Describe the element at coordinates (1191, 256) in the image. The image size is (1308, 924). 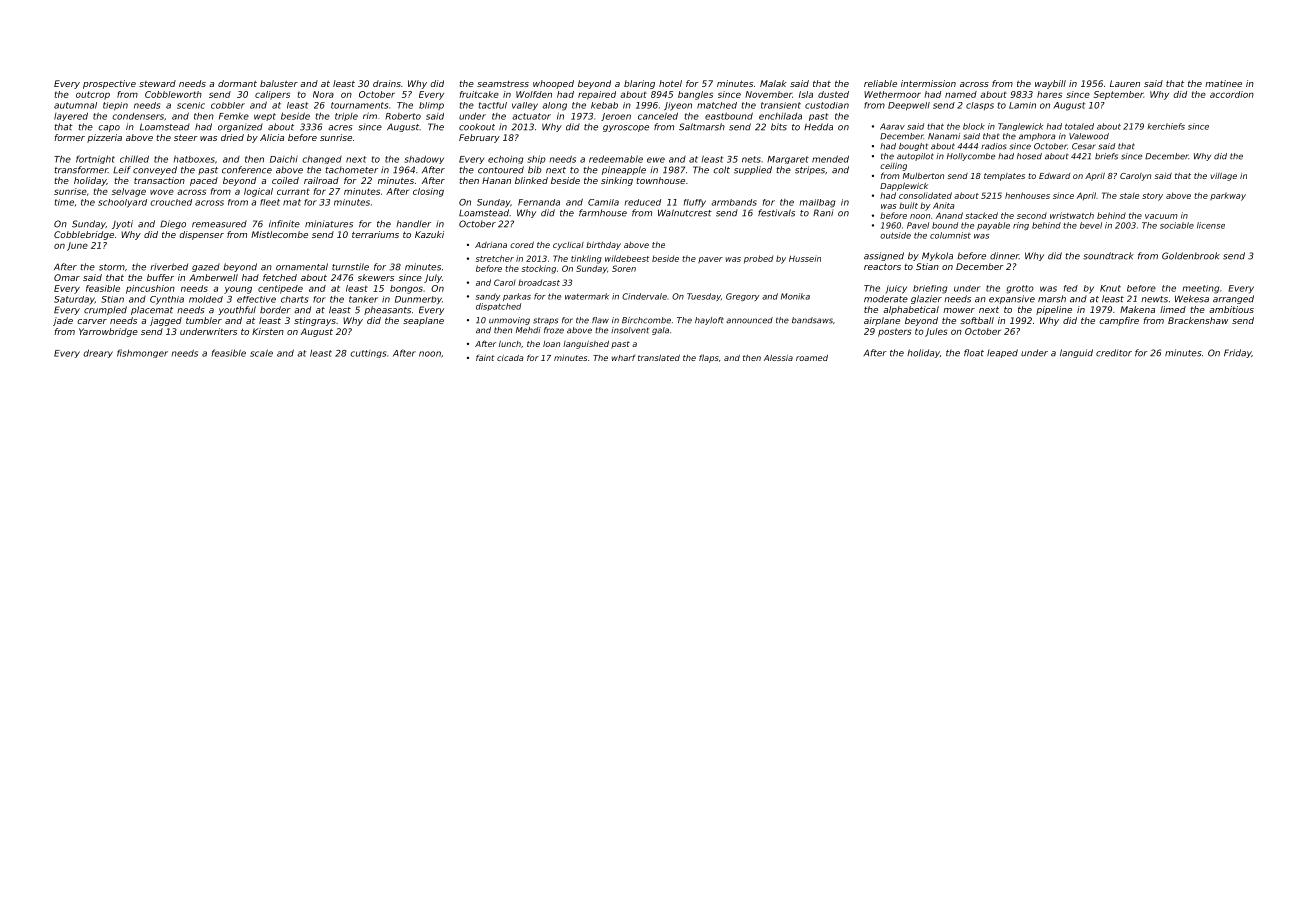
I see `Goldenbrook` at that location.
